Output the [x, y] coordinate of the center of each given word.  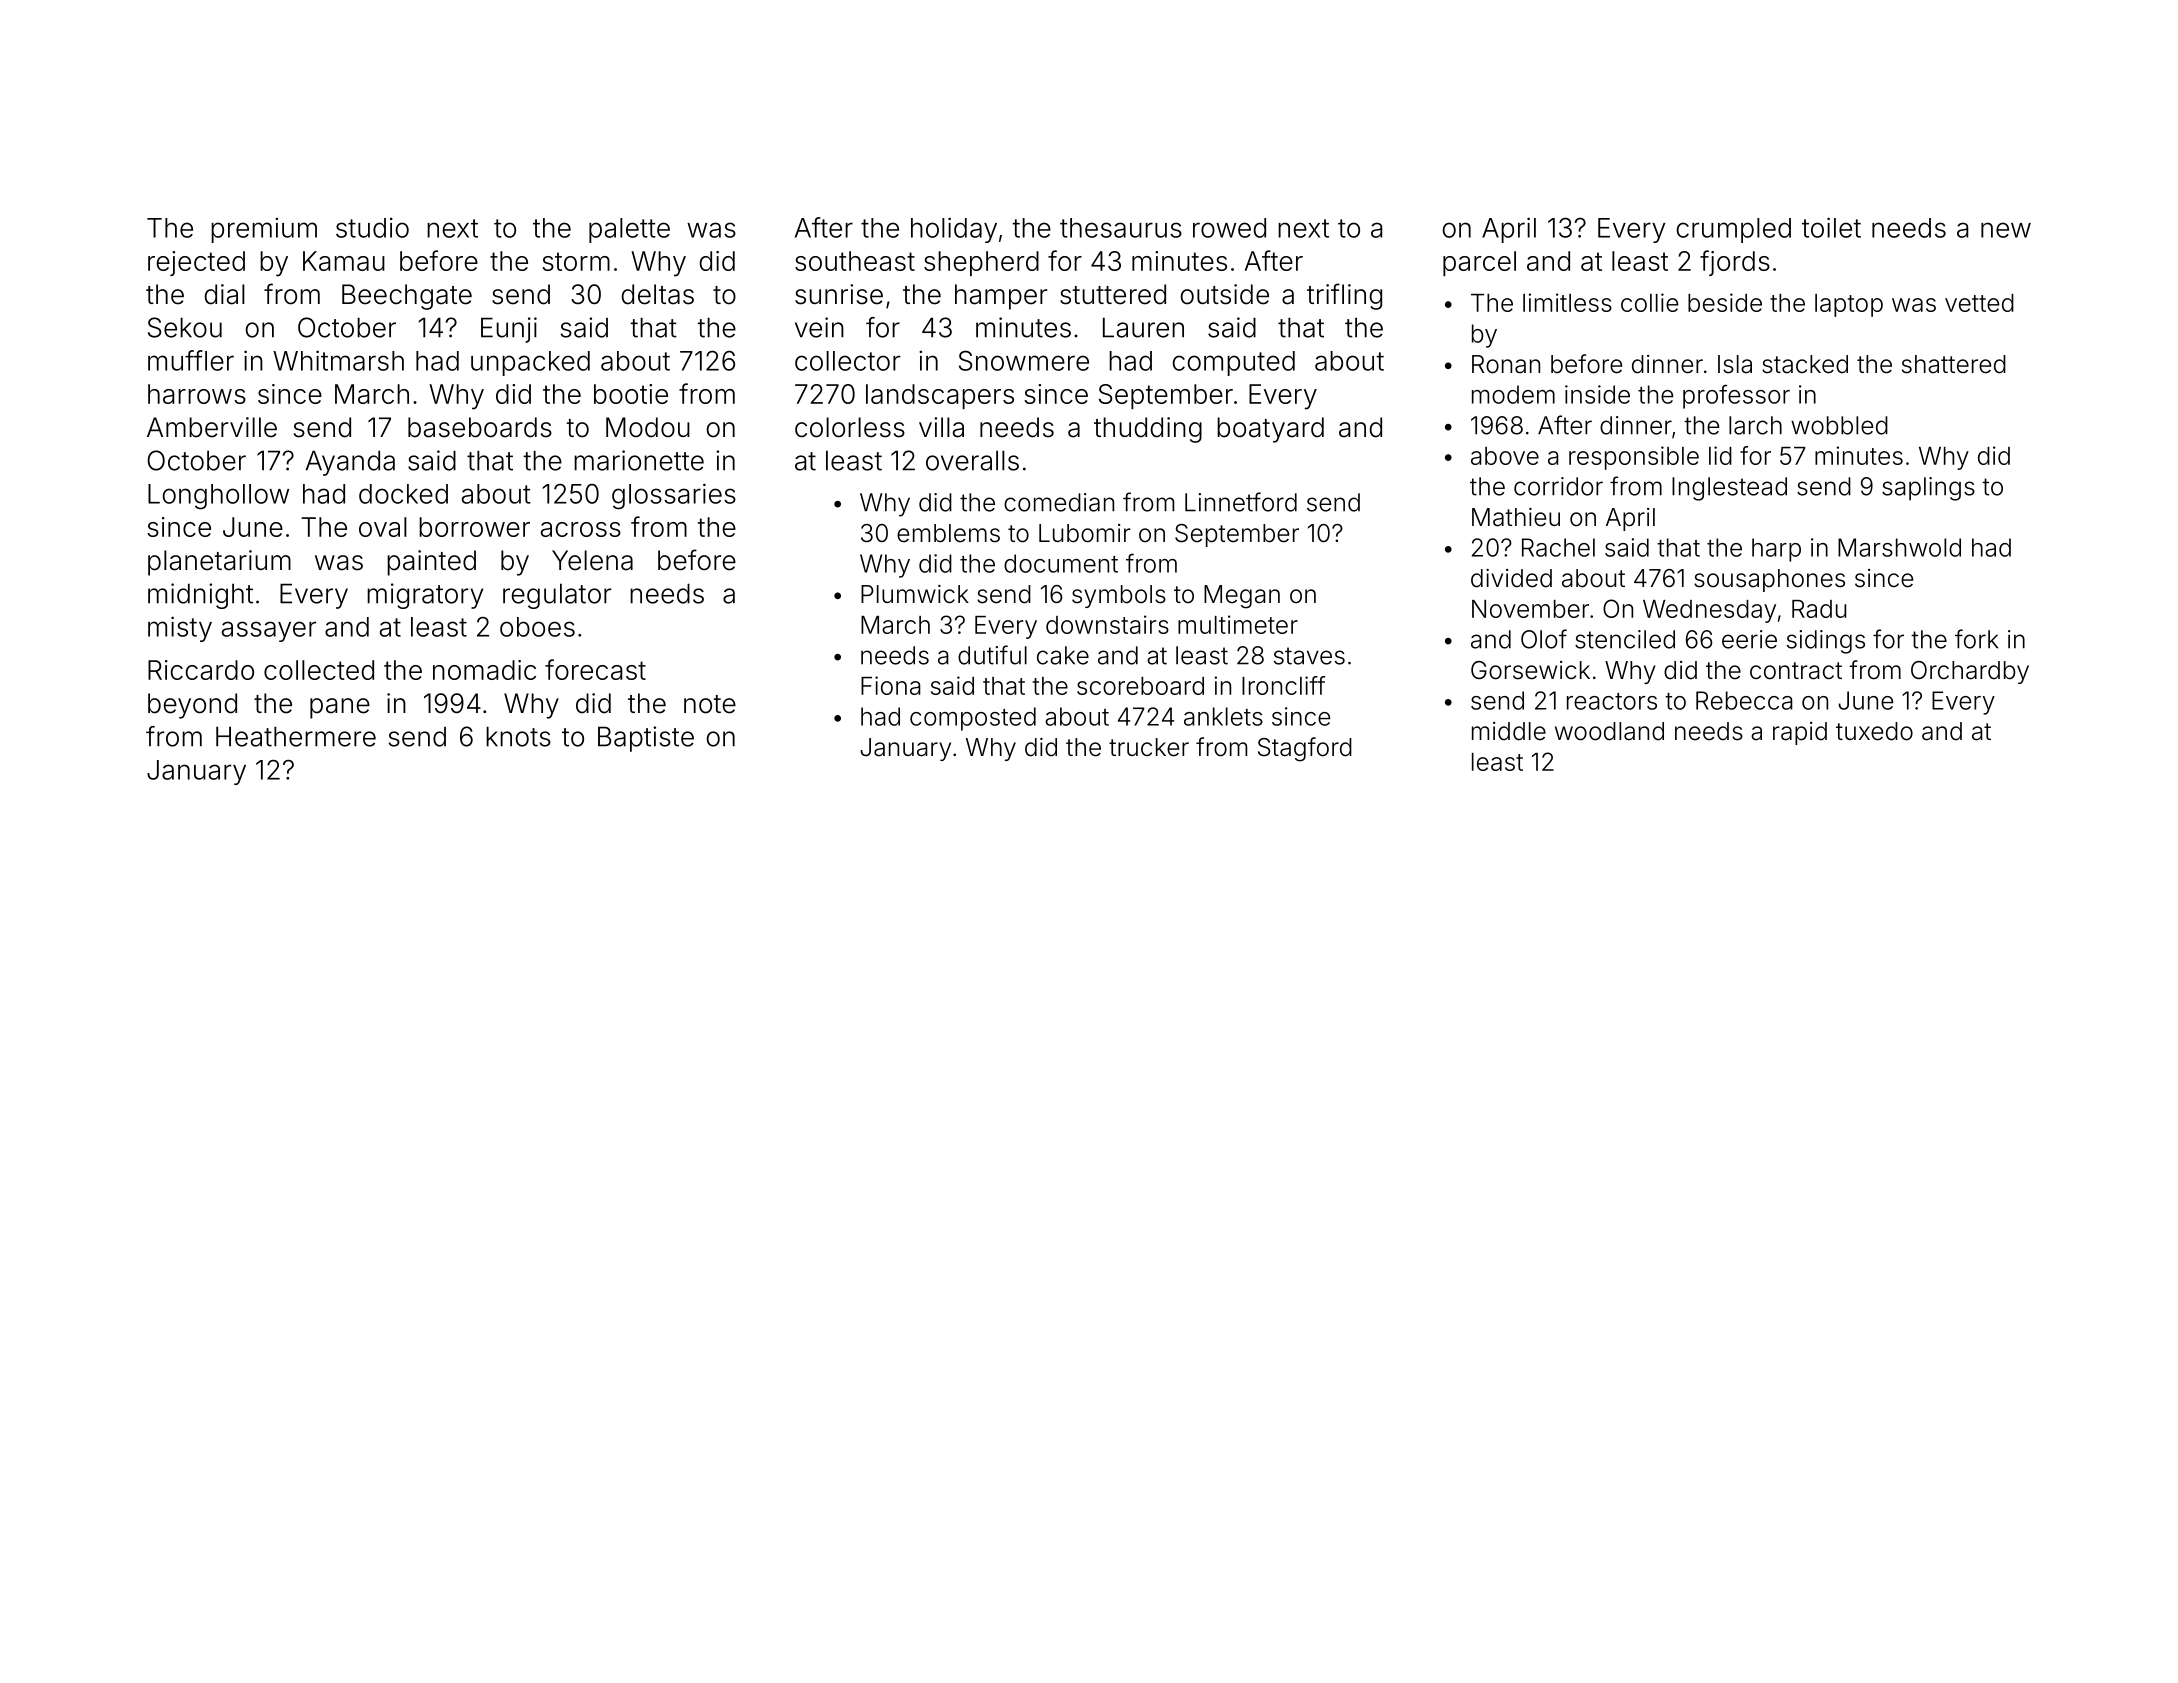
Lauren [1143, 327]
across [581, 529]
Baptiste [646, 739]
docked [403, 494]
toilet [1831, 227]
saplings [1928, 489]
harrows [197, 394]
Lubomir [1085, 533]
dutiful [992, 655]
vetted [1979, 303]
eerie [1749, 639]
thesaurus [1121, 228]
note [710, 704]
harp [1776, 550]
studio [372, 228]
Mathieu [1516, 517]
